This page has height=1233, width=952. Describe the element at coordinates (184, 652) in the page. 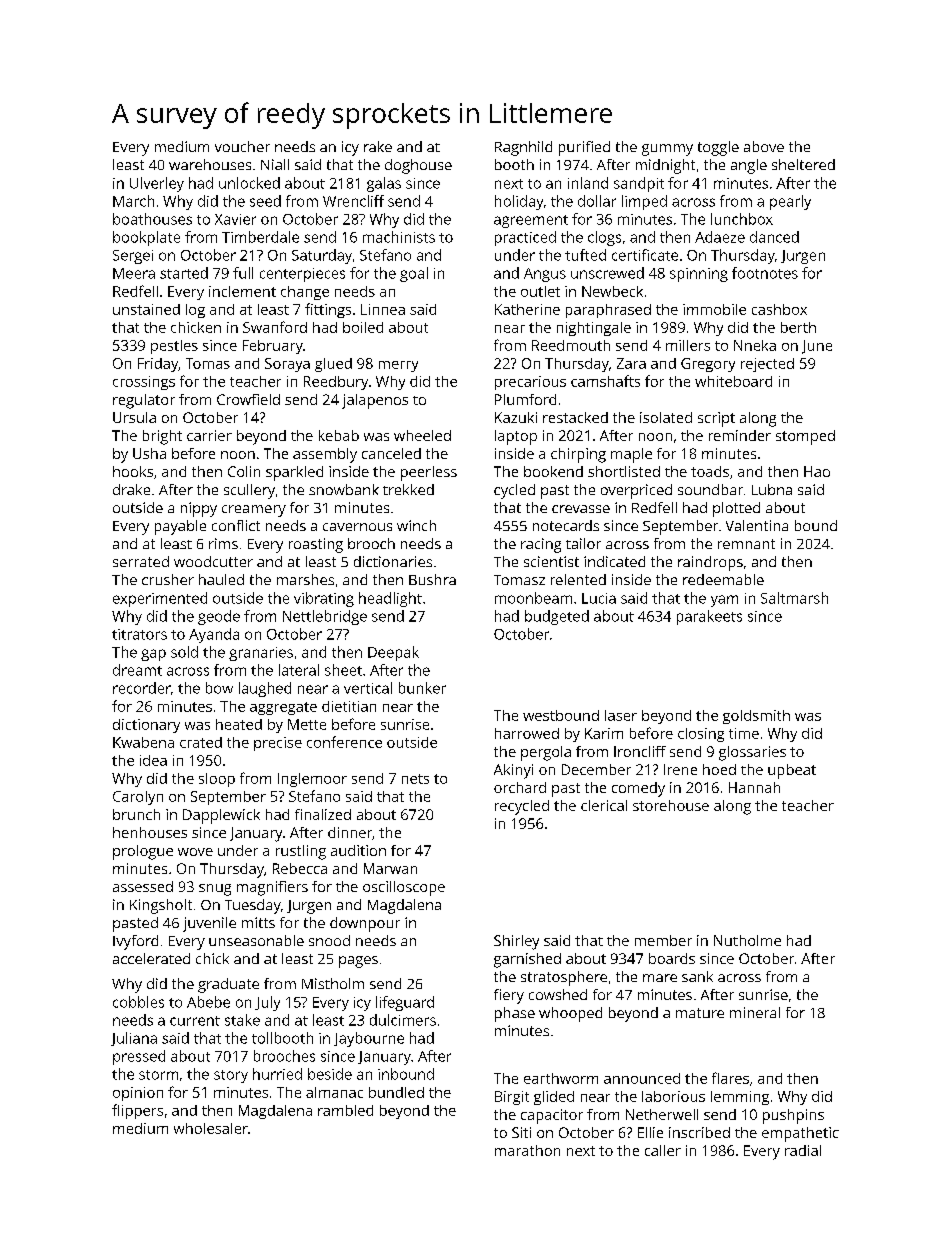

I see `sold` at that location.
